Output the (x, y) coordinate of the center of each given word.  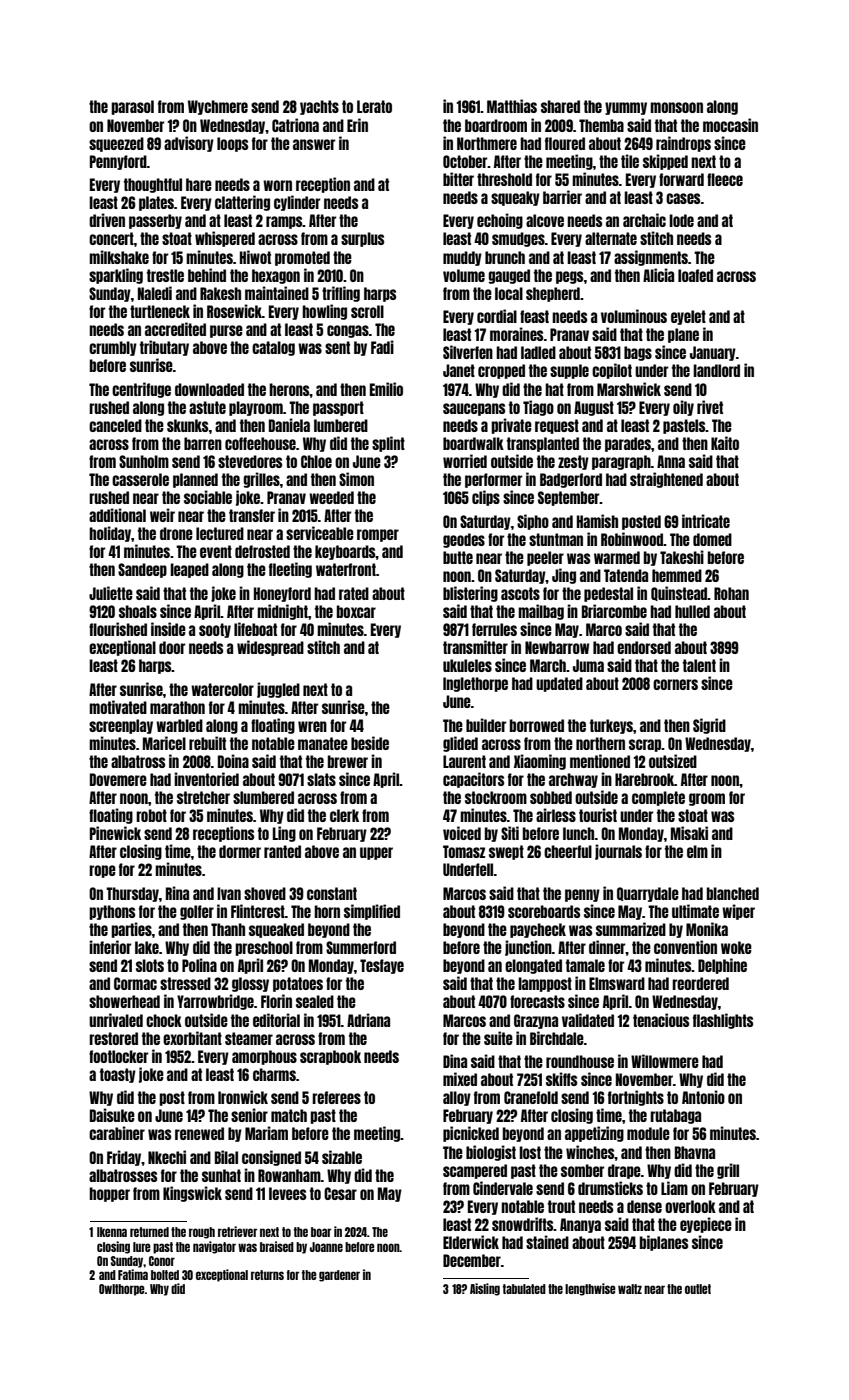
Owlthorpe (122, 1290)
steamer (249, 1038)
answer (314, 144)
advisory (189, 144)
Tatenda (626, 575)
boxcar (356, 611)
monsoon (676, 107)
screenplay (121, 726)
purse (226, 331)
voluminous (634, 316)
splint (388, 444)
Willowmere (665, 1061)
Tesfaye (382, 966)
